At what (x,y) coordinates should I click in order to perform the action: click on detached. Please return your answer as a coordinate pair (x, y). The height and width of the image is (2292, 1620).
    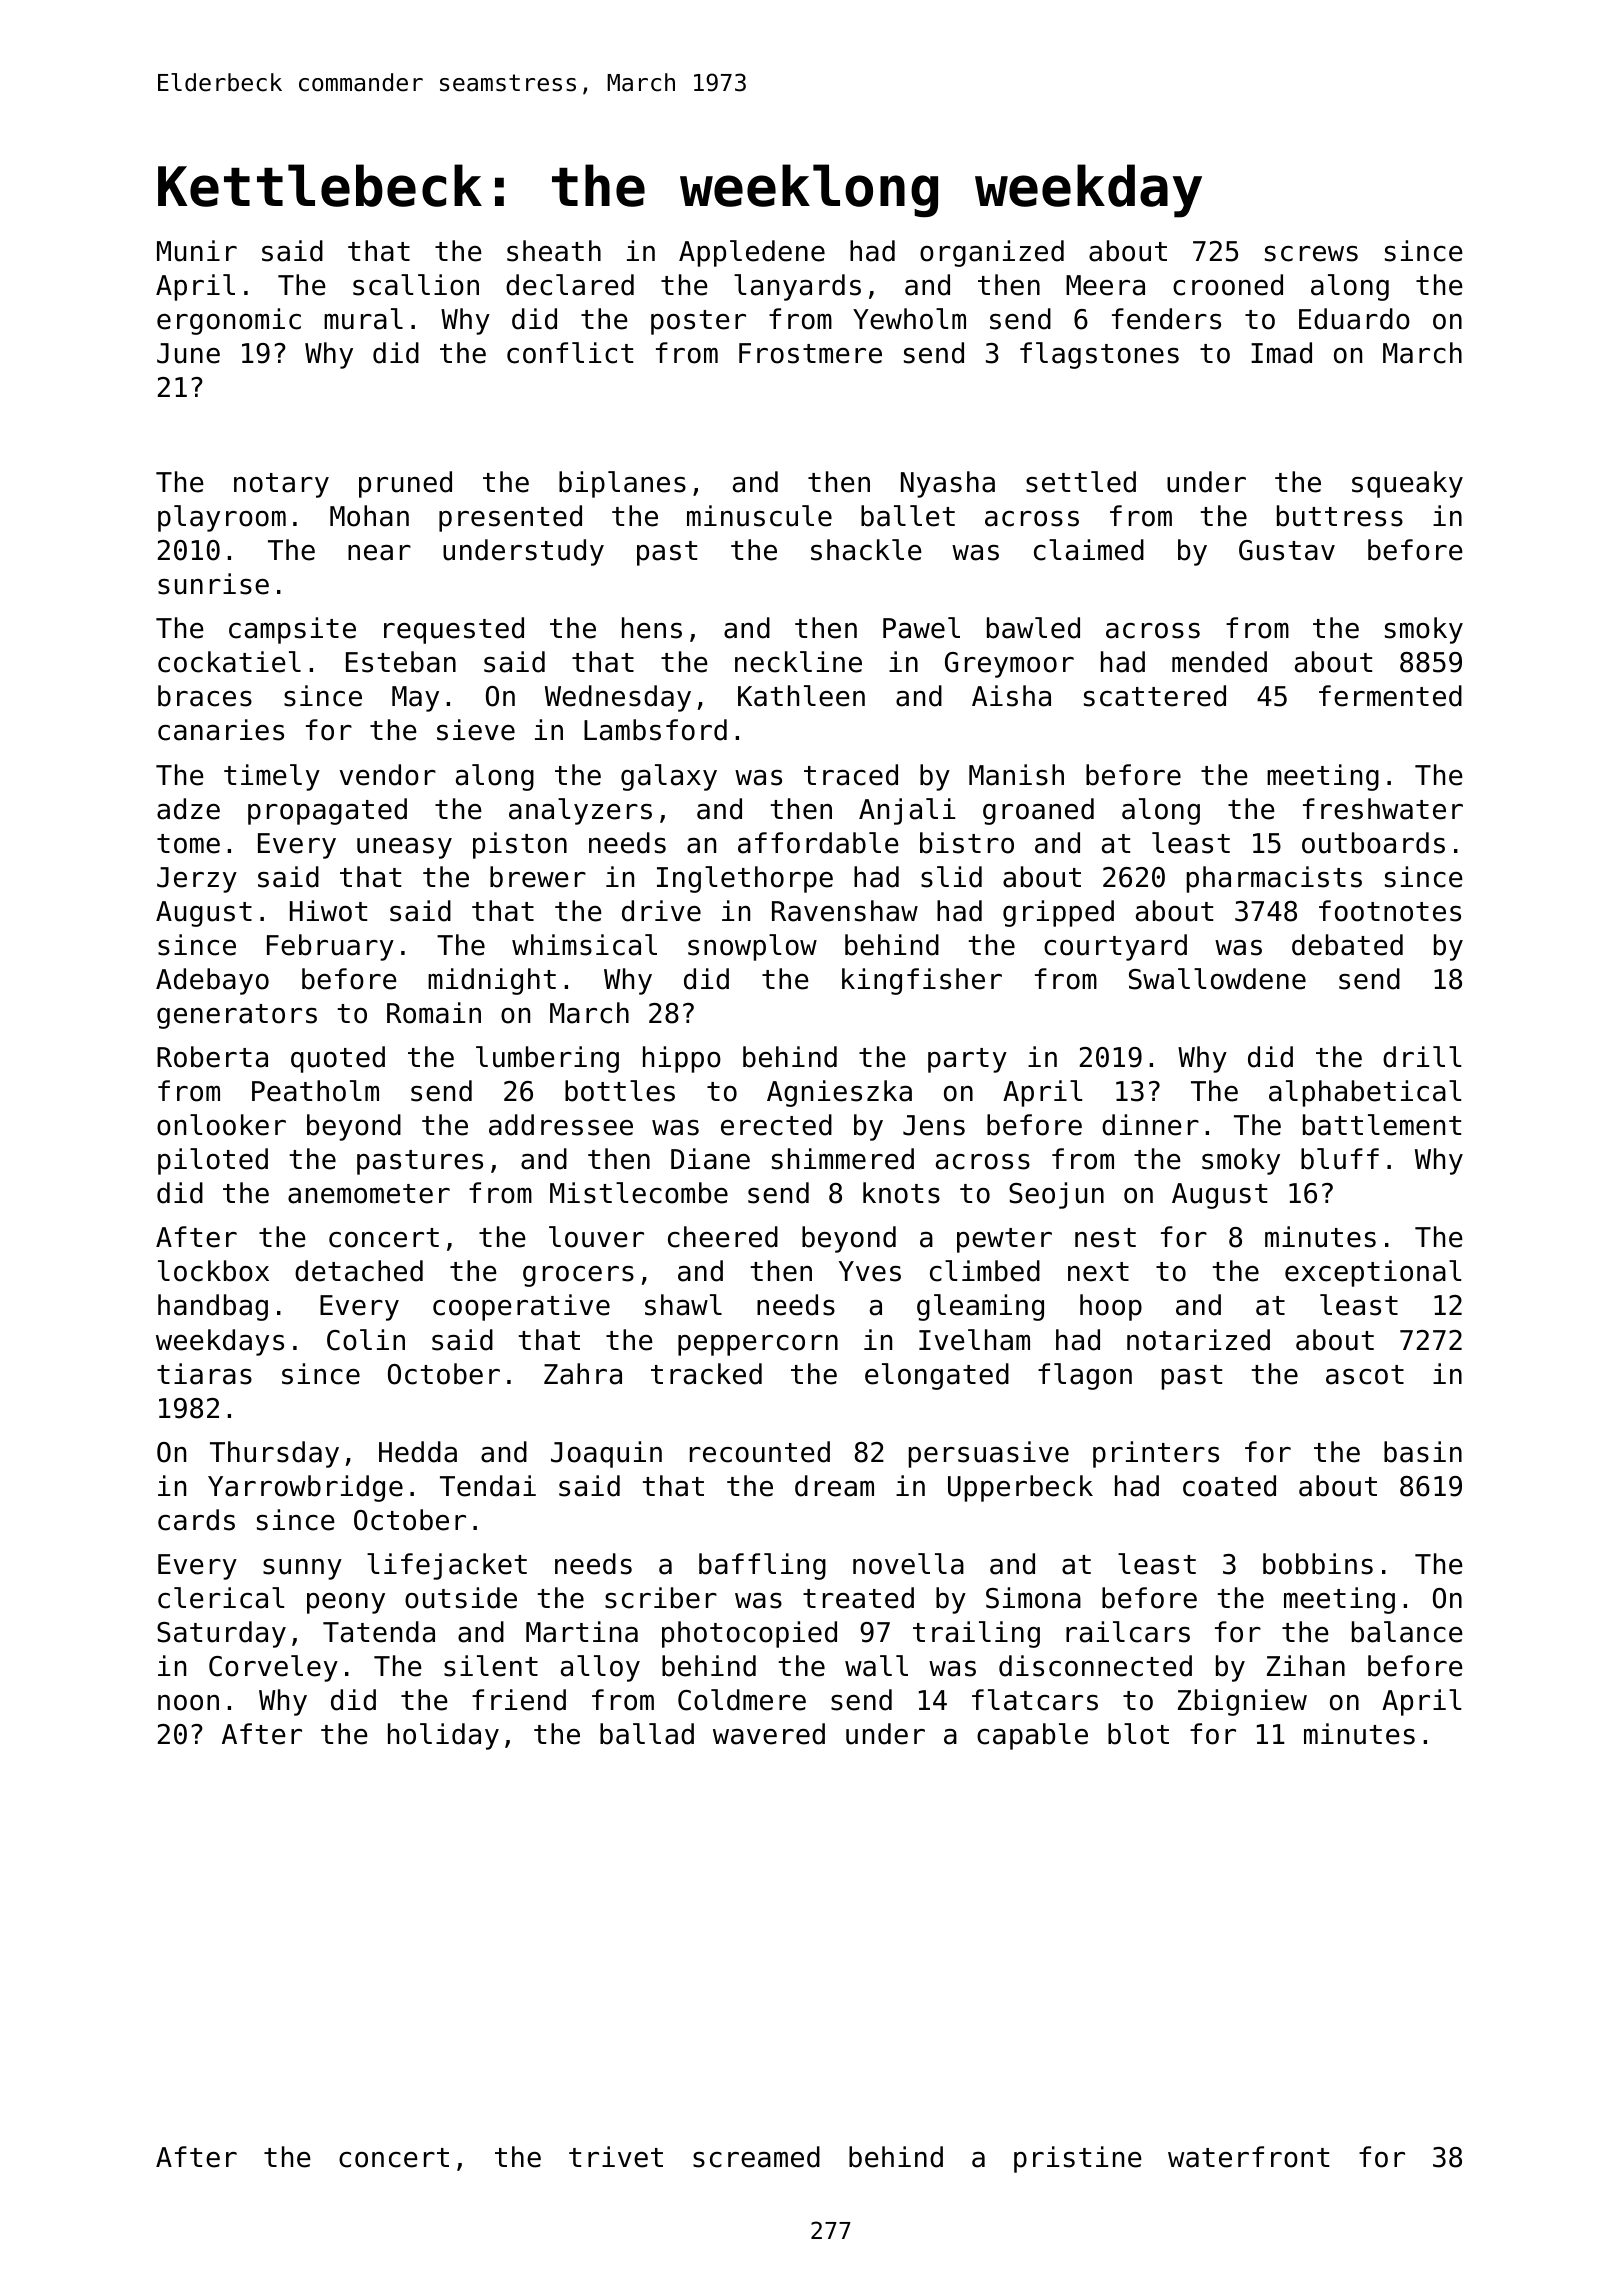
    Looking at the image, I should click on (359, 1271).
